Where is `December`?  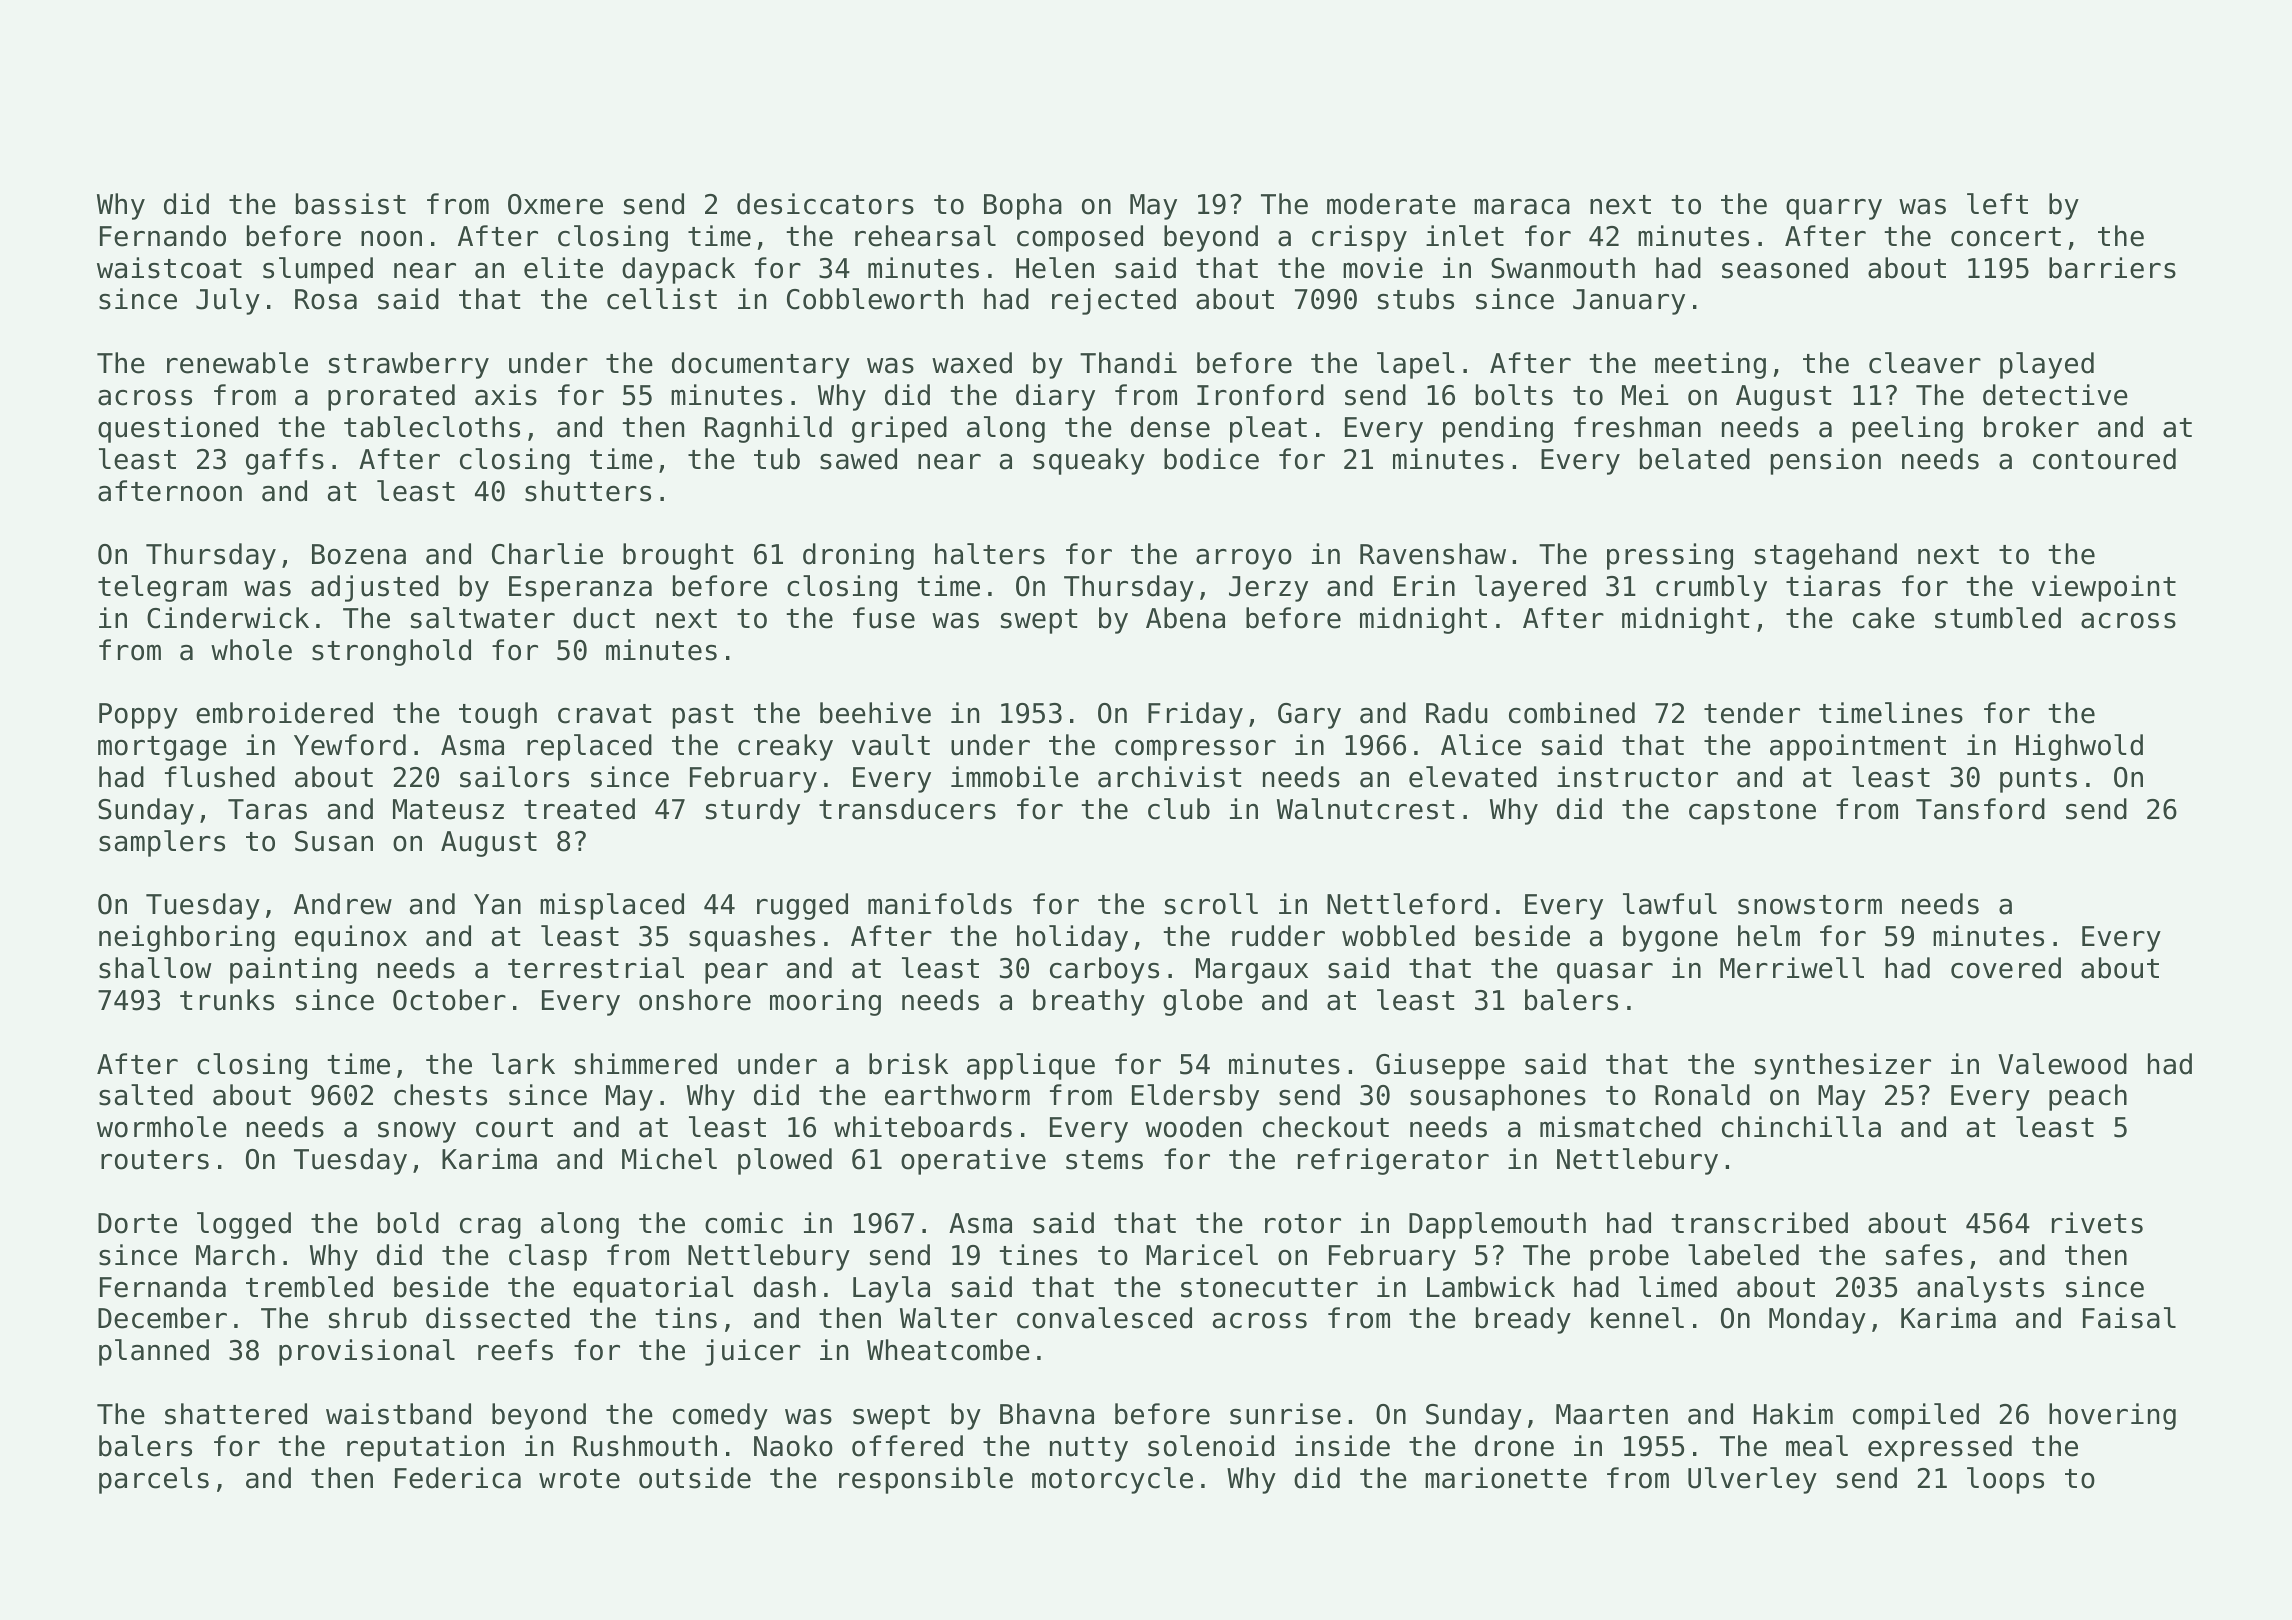
December is located at coordinates (162, 1318).
